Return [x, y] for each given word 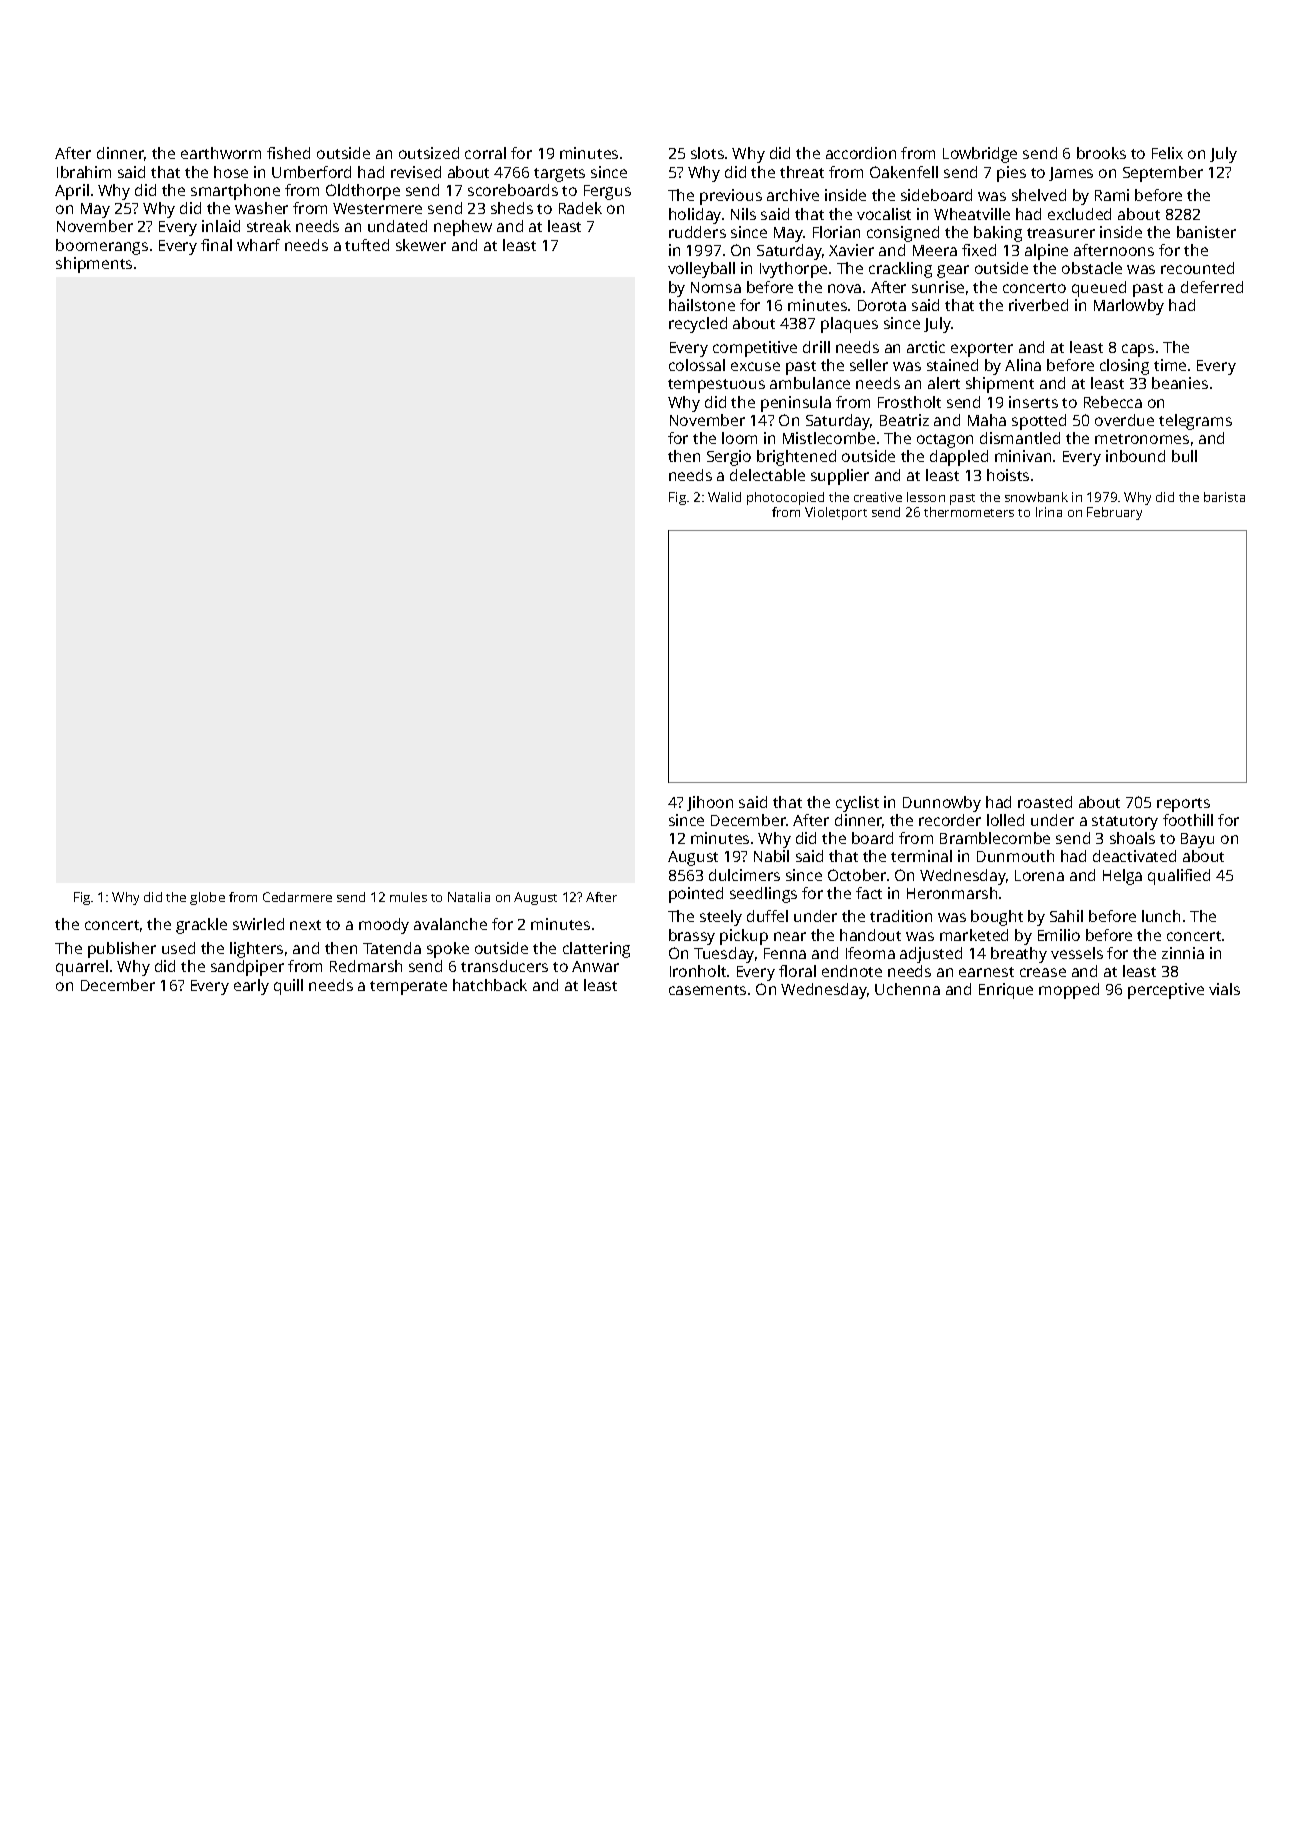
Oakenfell [904, 172]
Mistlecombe [829, 438]
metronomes [1142, 439]
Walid [724, 497]
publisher [122, 950]
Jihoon [710, 803]
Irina [1049, 512]
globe [207, 898]
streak [269, 226]
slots [707, 153]
